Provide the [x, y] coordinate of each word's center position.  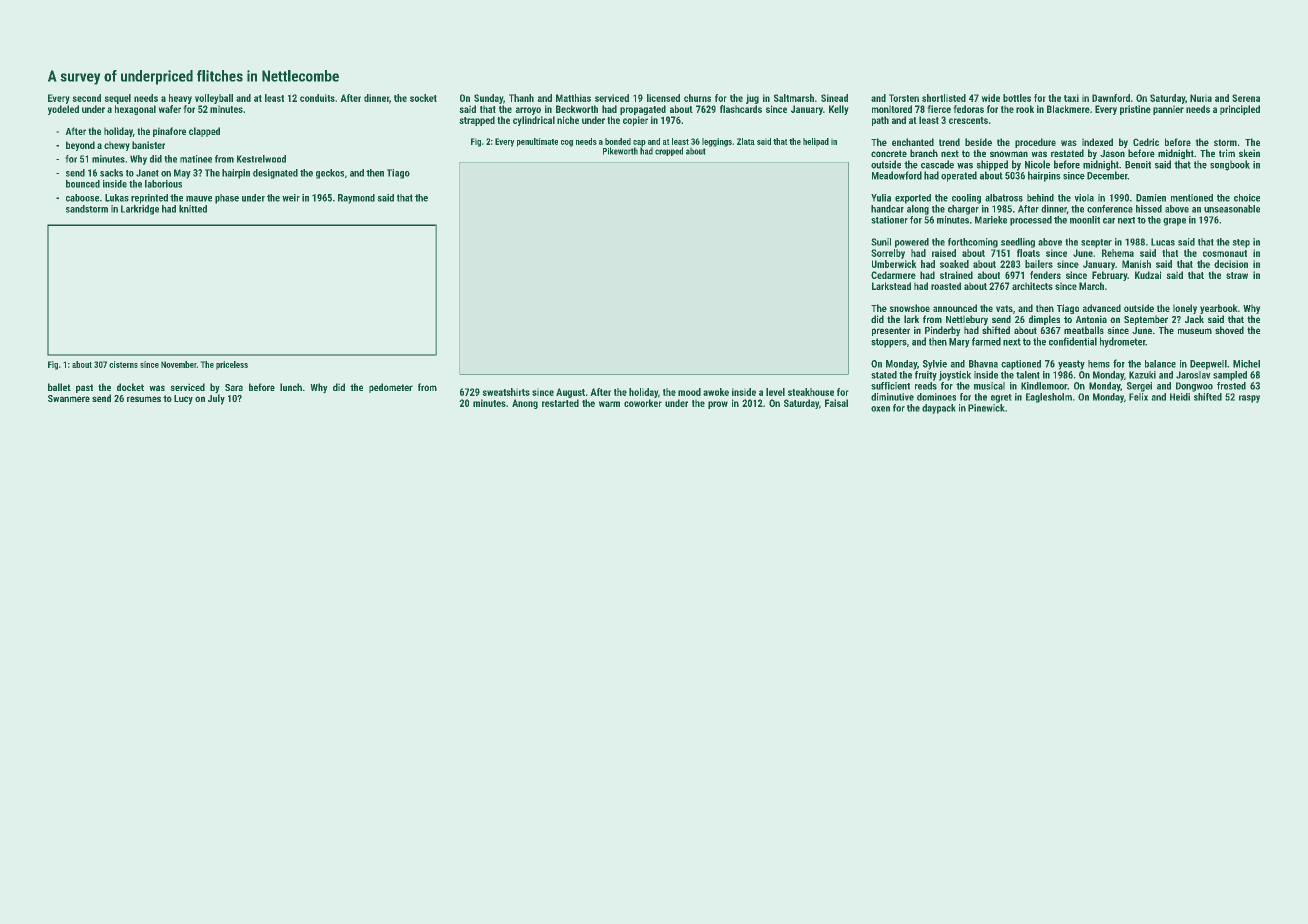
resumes [144, 399]
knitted [193, 209]
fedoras [969, 109]
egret [1001, 398]
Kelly [838, 110]
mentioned [1192, 198]
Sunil [881, 242]
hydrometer [1123, 342]
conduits [317, 98]
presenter [891, 331]
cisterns [123, 364]
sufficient [890, 386]
